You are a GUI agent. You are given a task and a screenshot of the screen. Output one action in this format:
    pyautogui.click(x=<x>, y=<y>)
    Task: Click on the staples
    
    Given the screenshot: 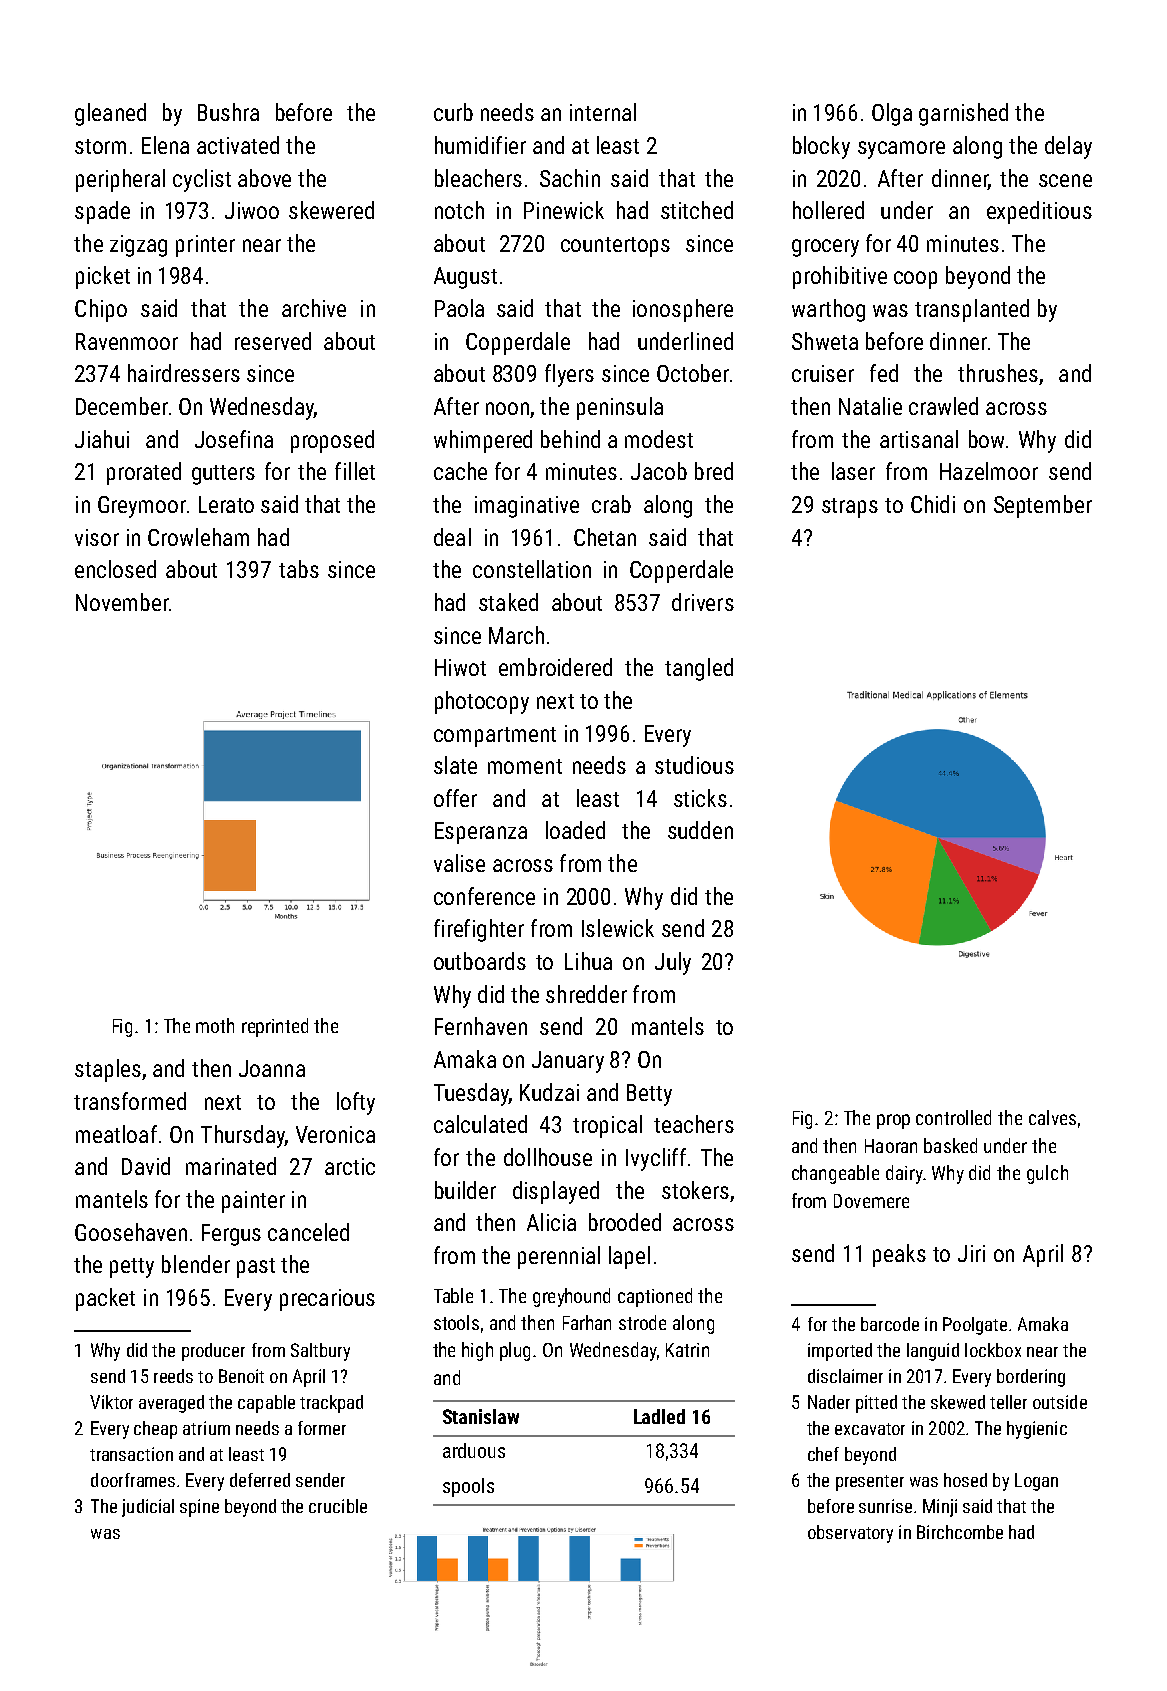 What is the action you would take?
    pyautogui.click(x=108, y=1070)
